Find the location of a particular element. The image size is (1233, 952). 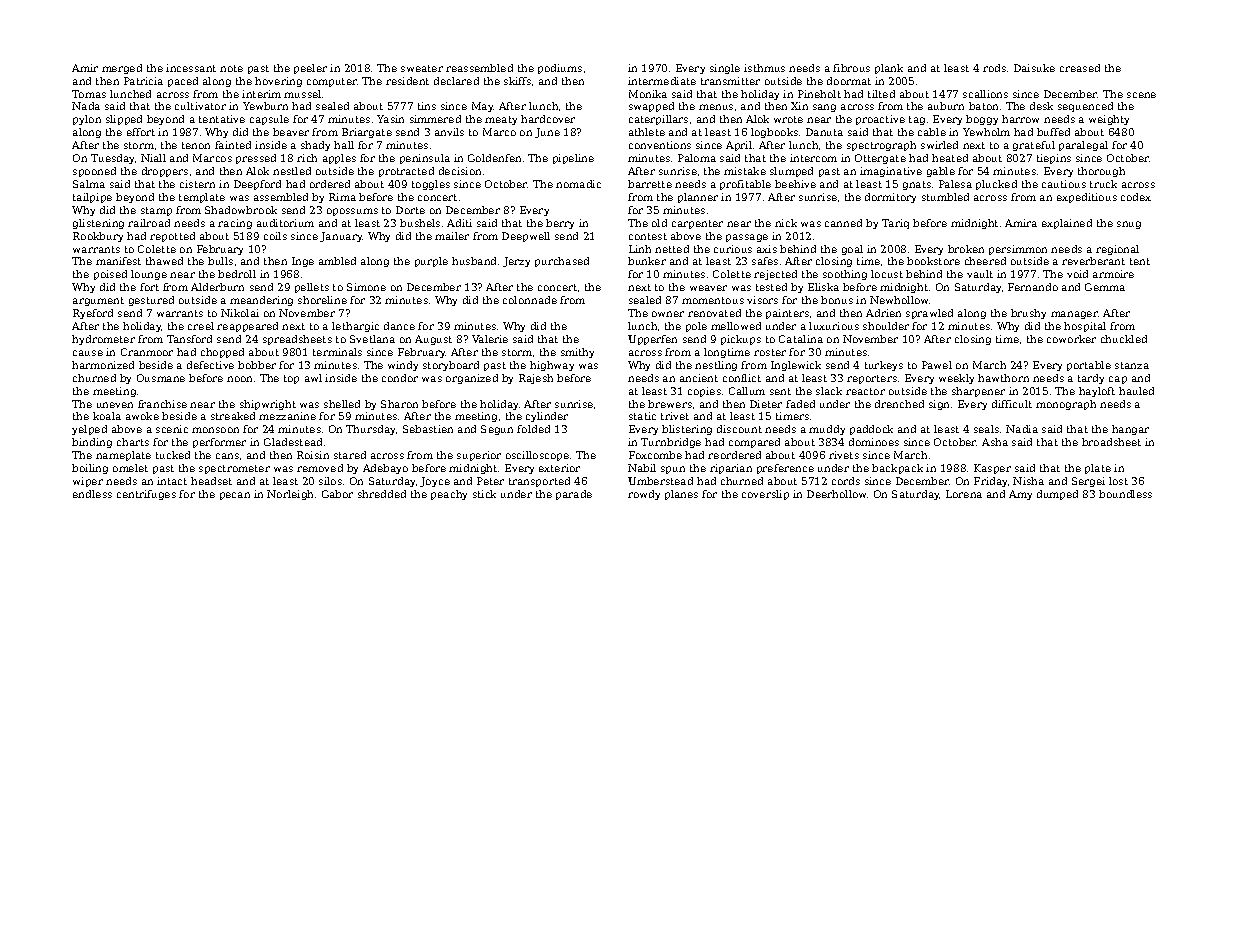

silos is located at coordinates (330, 481).
